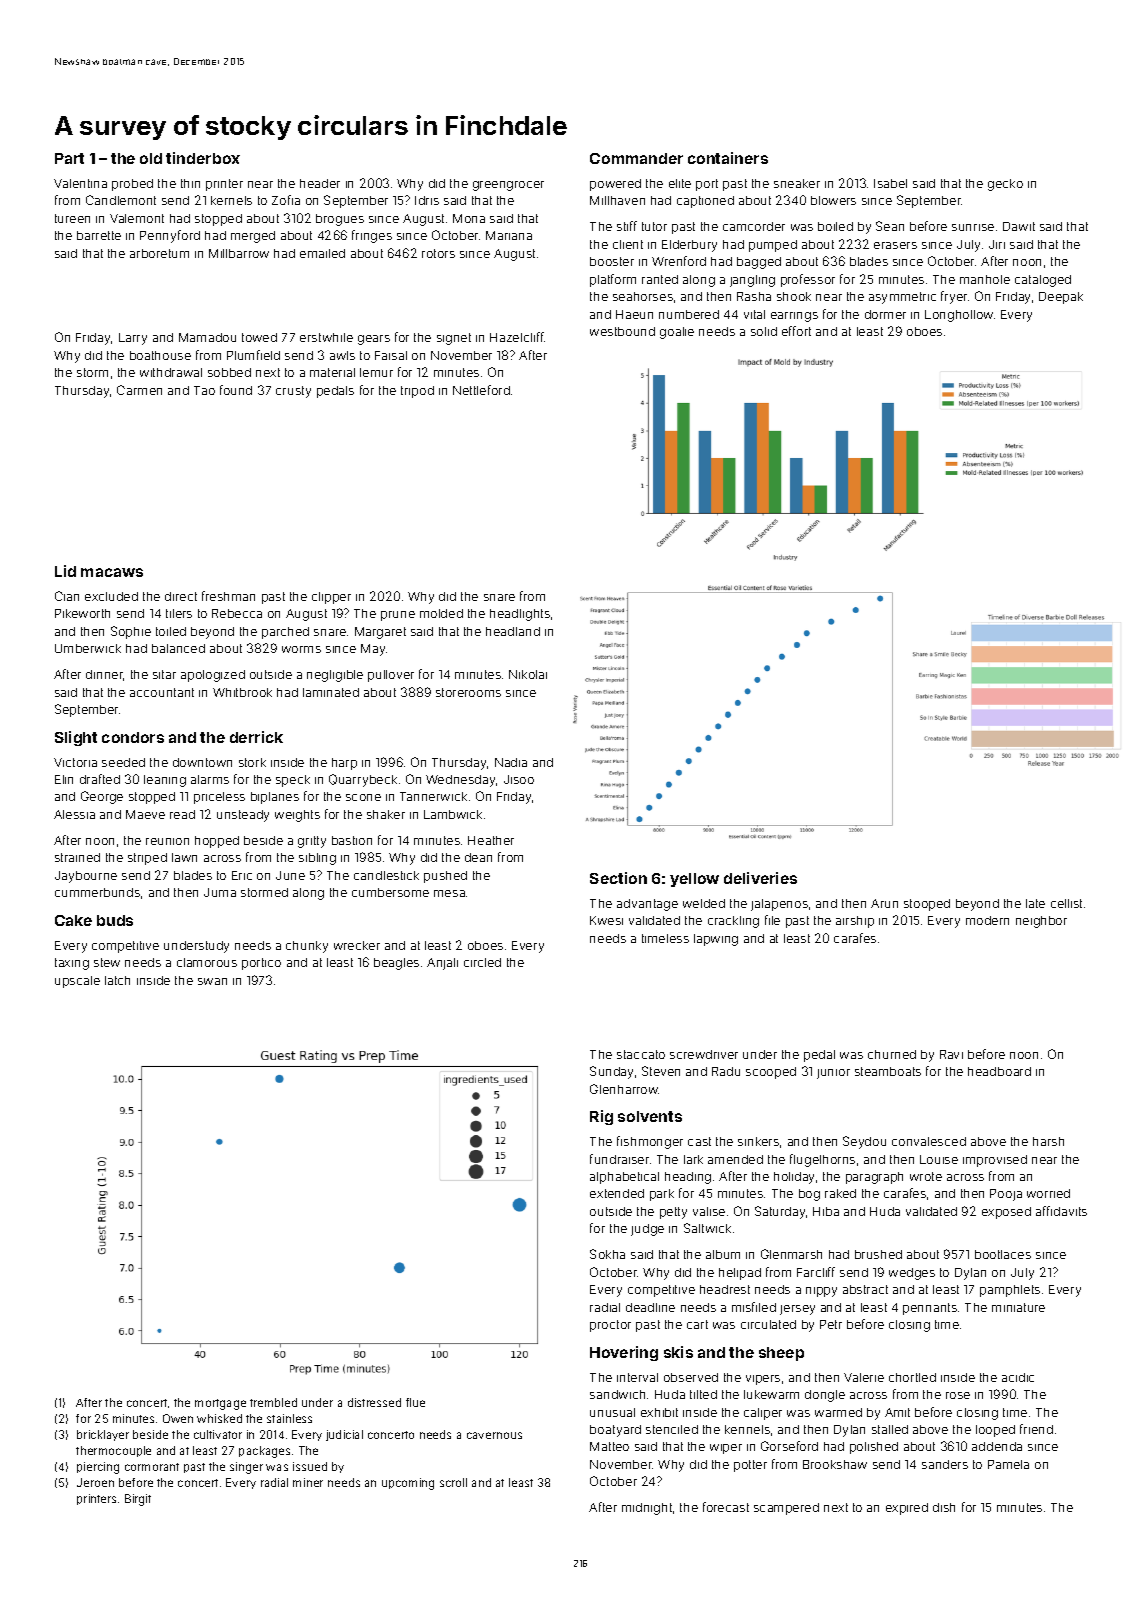 This image has height=1621, width=1146. Describe the element at coordinates (236, 390) in the image. I see `found` at that location.
